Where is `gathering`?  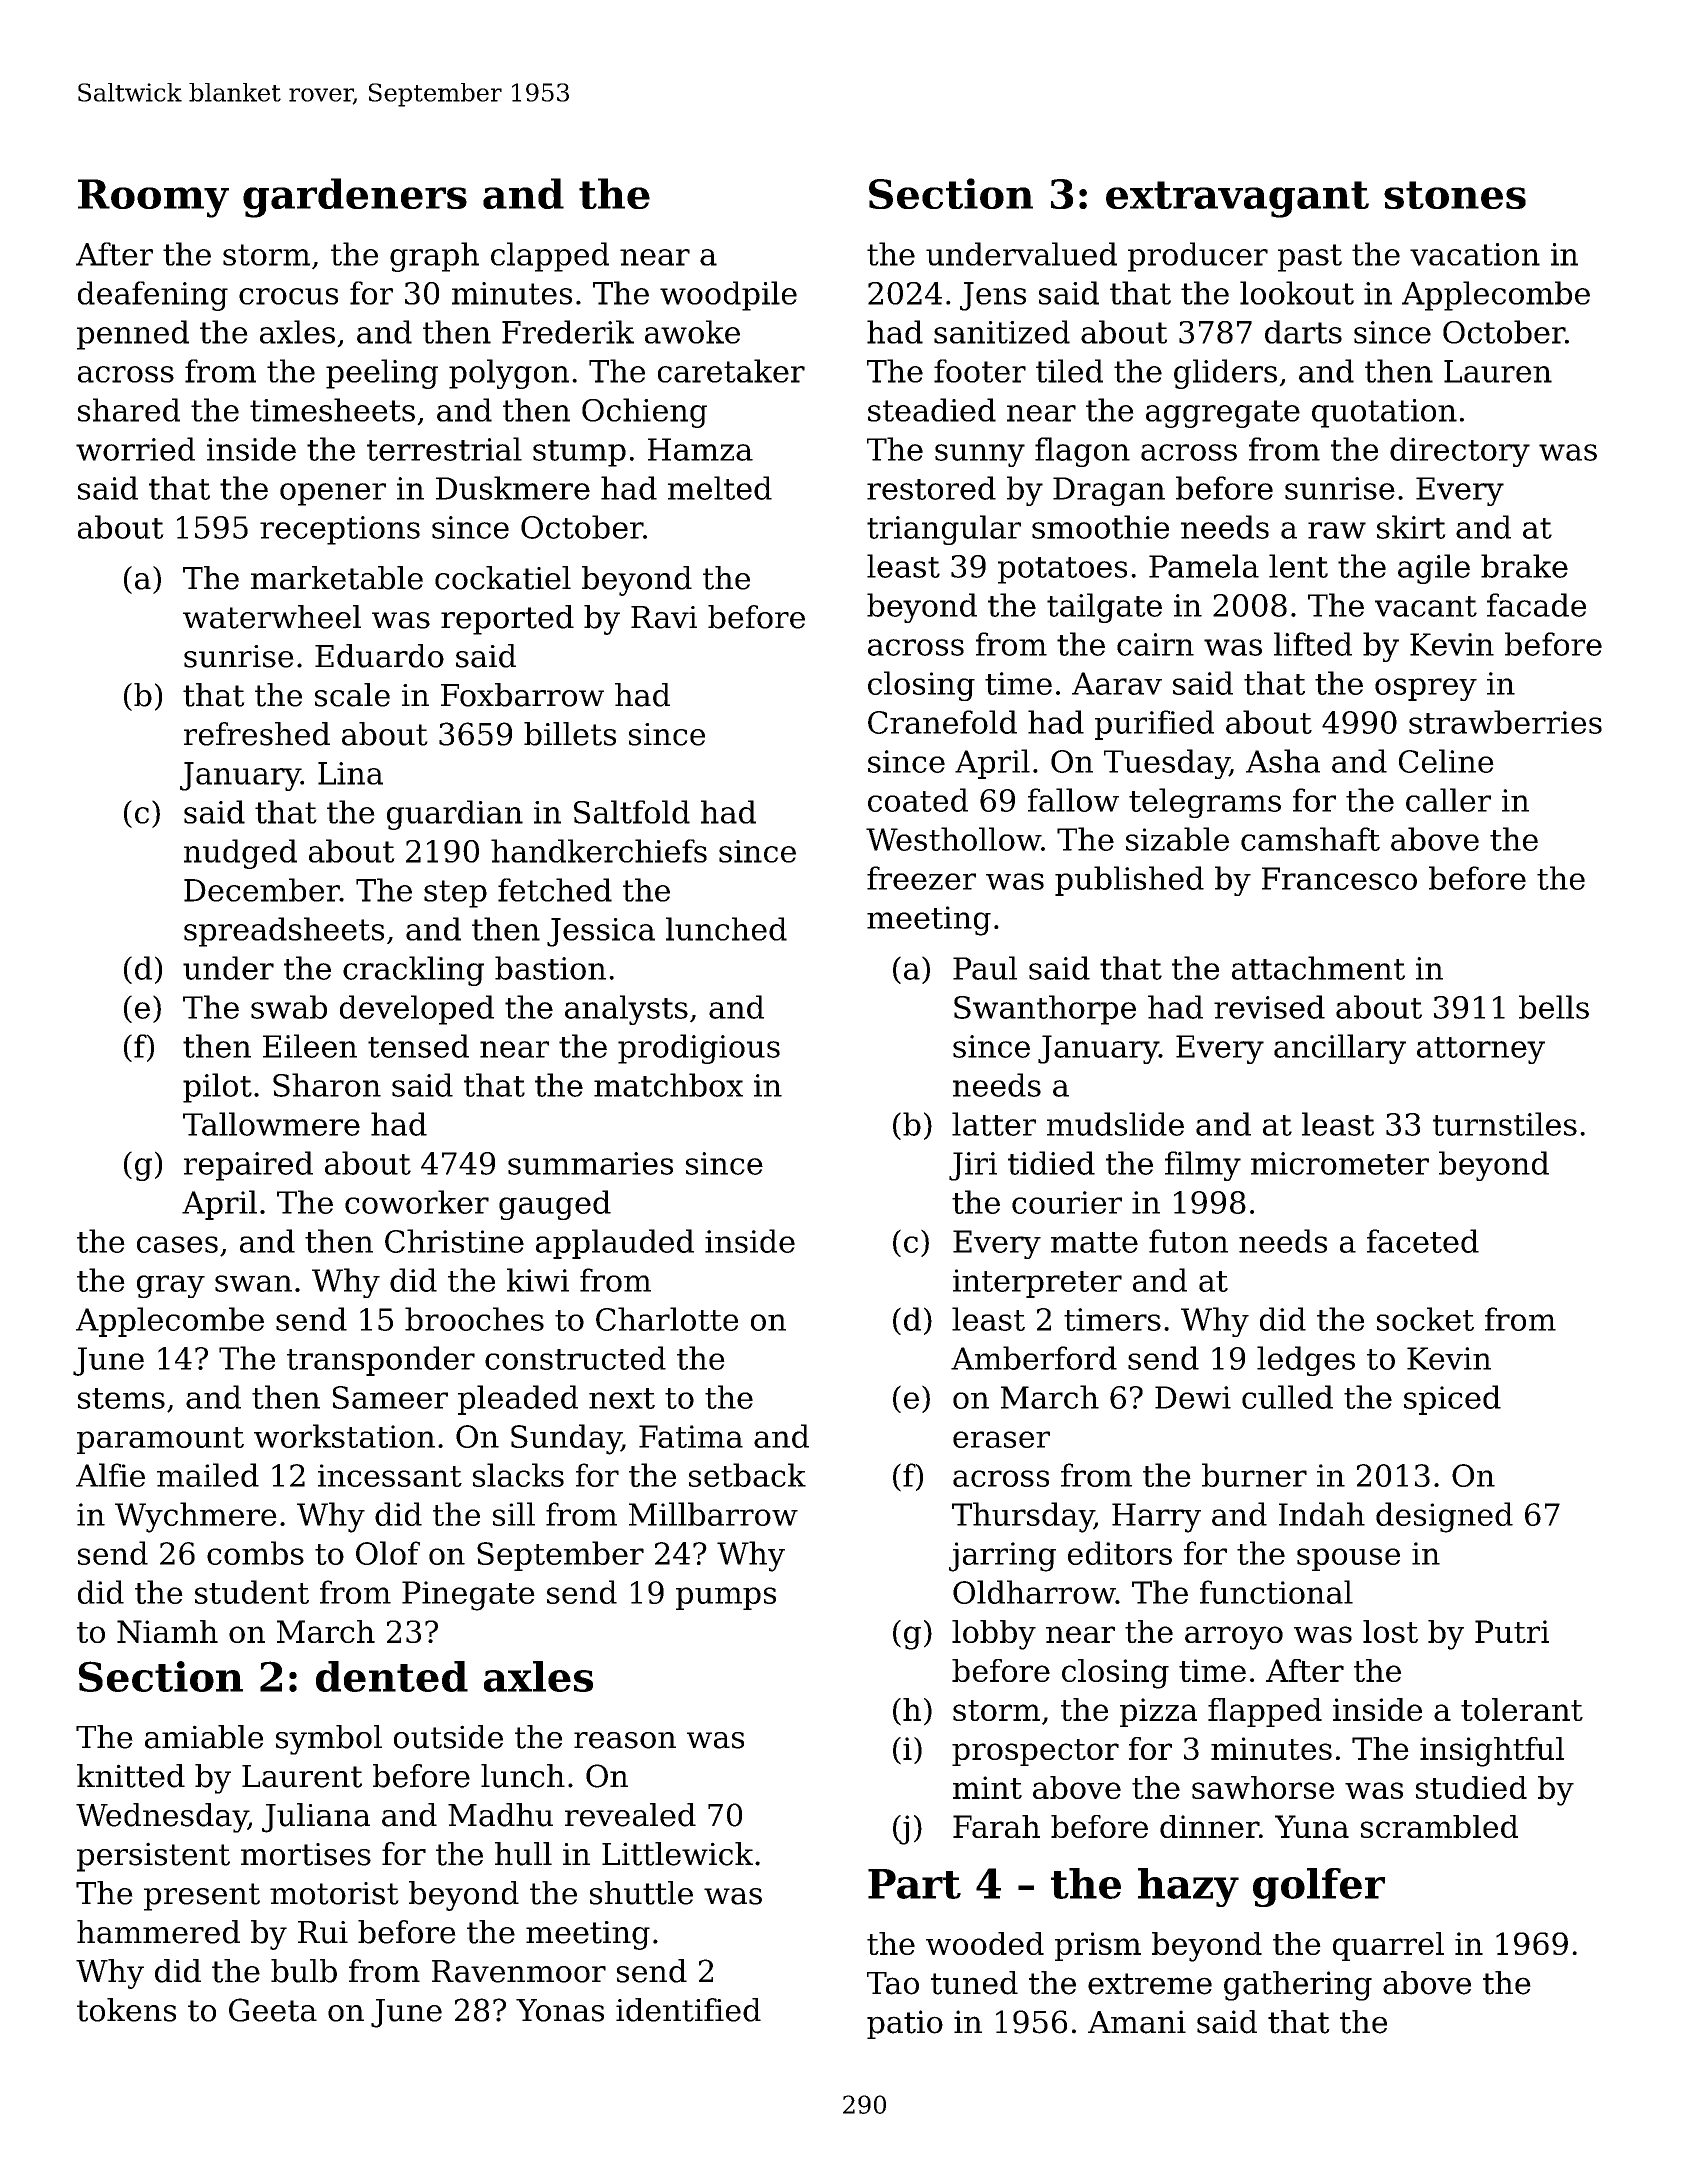
gathering is located at coordinates (1298, 1986).
